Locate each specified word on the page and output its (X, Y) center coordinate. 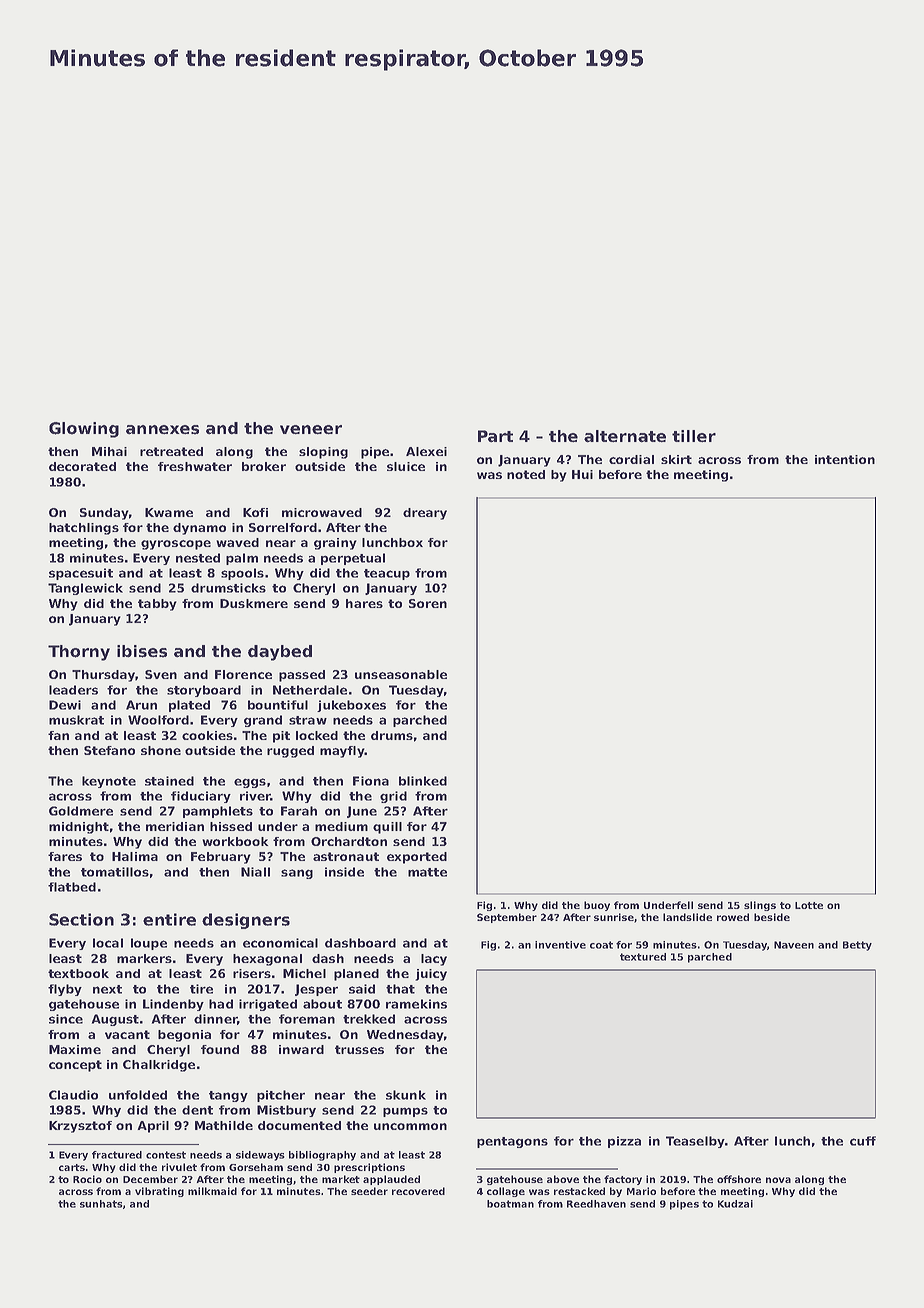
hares (364, 603)
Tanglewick (85, 589)
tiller (694, 436)
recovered (418, 1191)
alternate (625, 436)
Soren (428, 603)
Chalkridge (159, 1066)
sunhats (101, 1204)
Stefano (109, 750)
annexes (162, 430)
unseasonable (401, 674)
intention (845, 459)
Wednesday (405, 1036)
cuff (863, 1141)
